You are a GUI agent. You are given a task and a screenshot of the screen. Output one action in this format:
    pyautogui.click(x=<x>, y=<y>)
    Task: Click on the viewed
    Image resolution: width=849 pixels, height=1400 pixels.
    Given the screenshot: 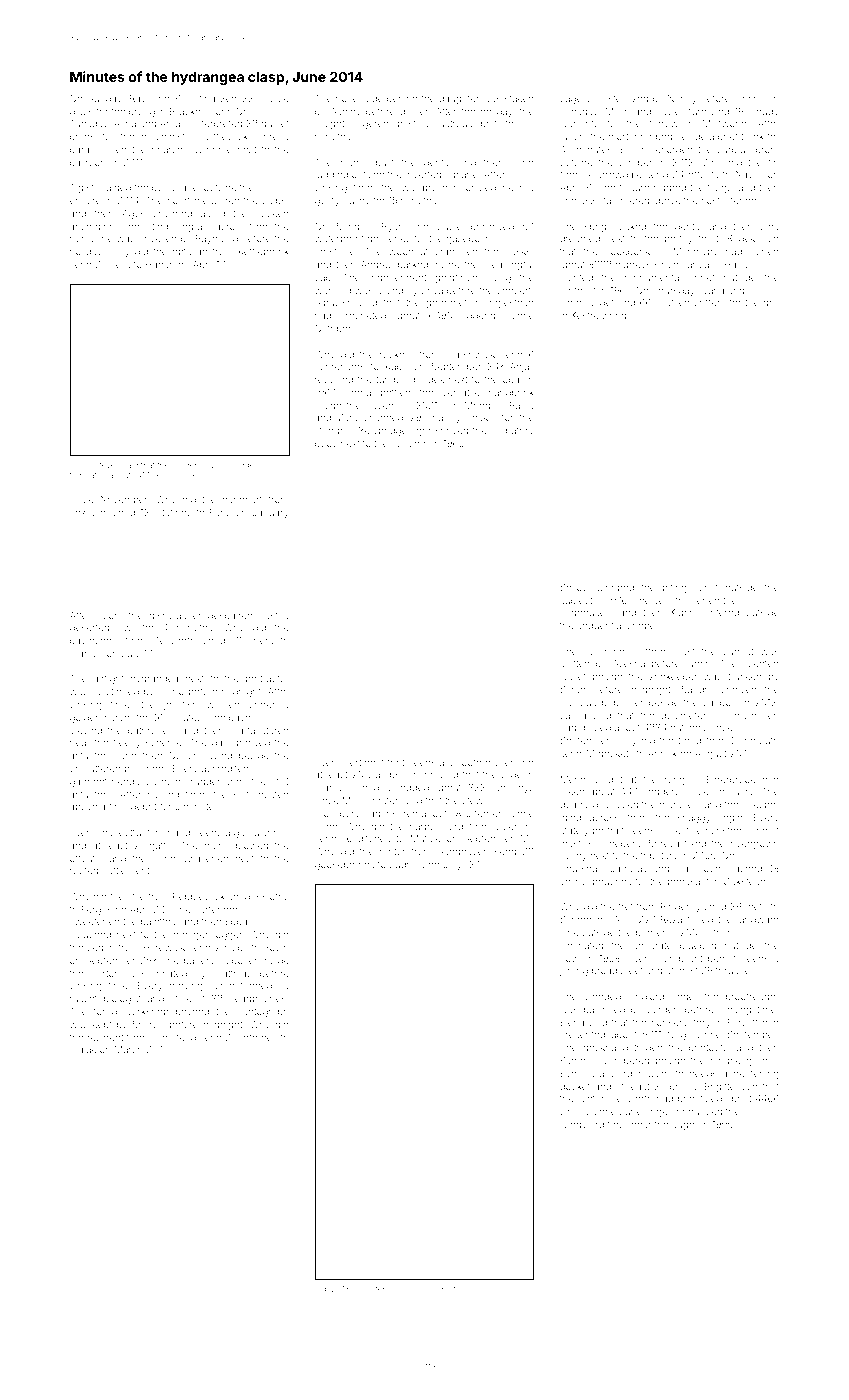 What is the action you would take?
    pyautogui.click(x=86, y=730)
